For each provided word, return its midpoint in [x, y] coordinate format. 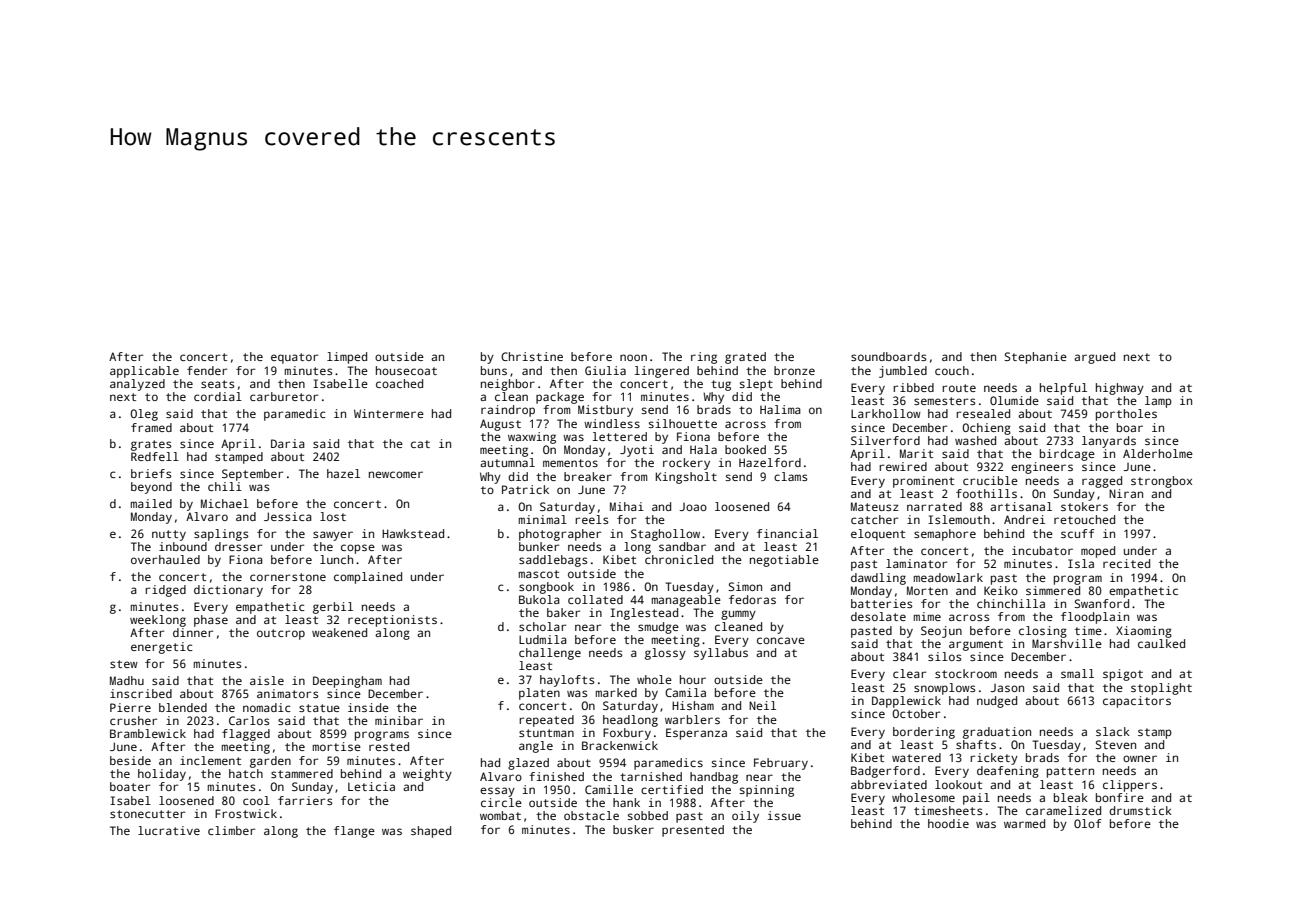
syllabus [721, 654]
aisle [267, 680]
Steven [1115, 744]
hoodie [948, 823]
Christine [532, 356]
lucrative [169, 830]
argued [1094, 358]
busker [633, 829]
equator [294, 358]
